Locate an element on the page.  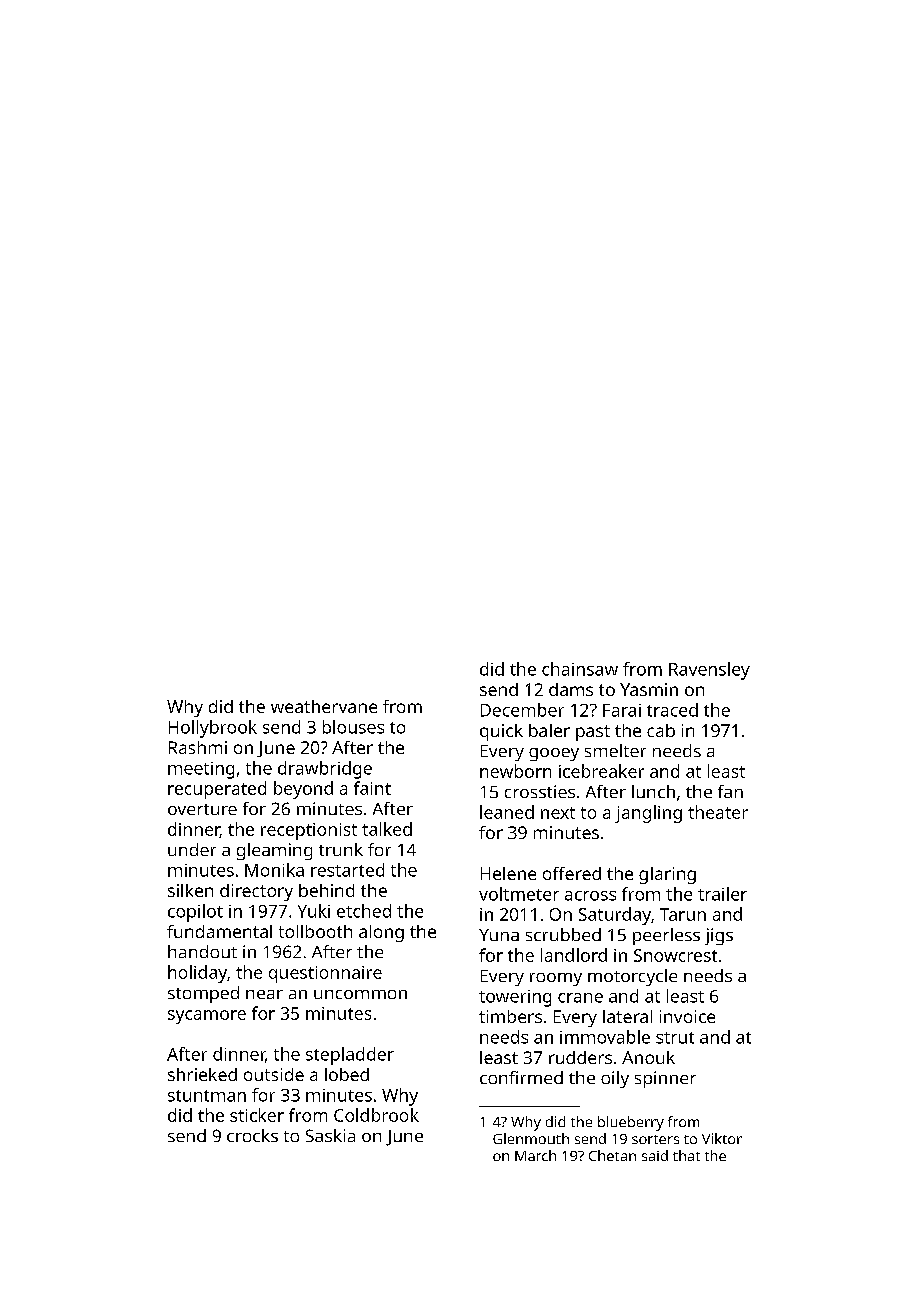
March is located at coordinates (535, 1155).
